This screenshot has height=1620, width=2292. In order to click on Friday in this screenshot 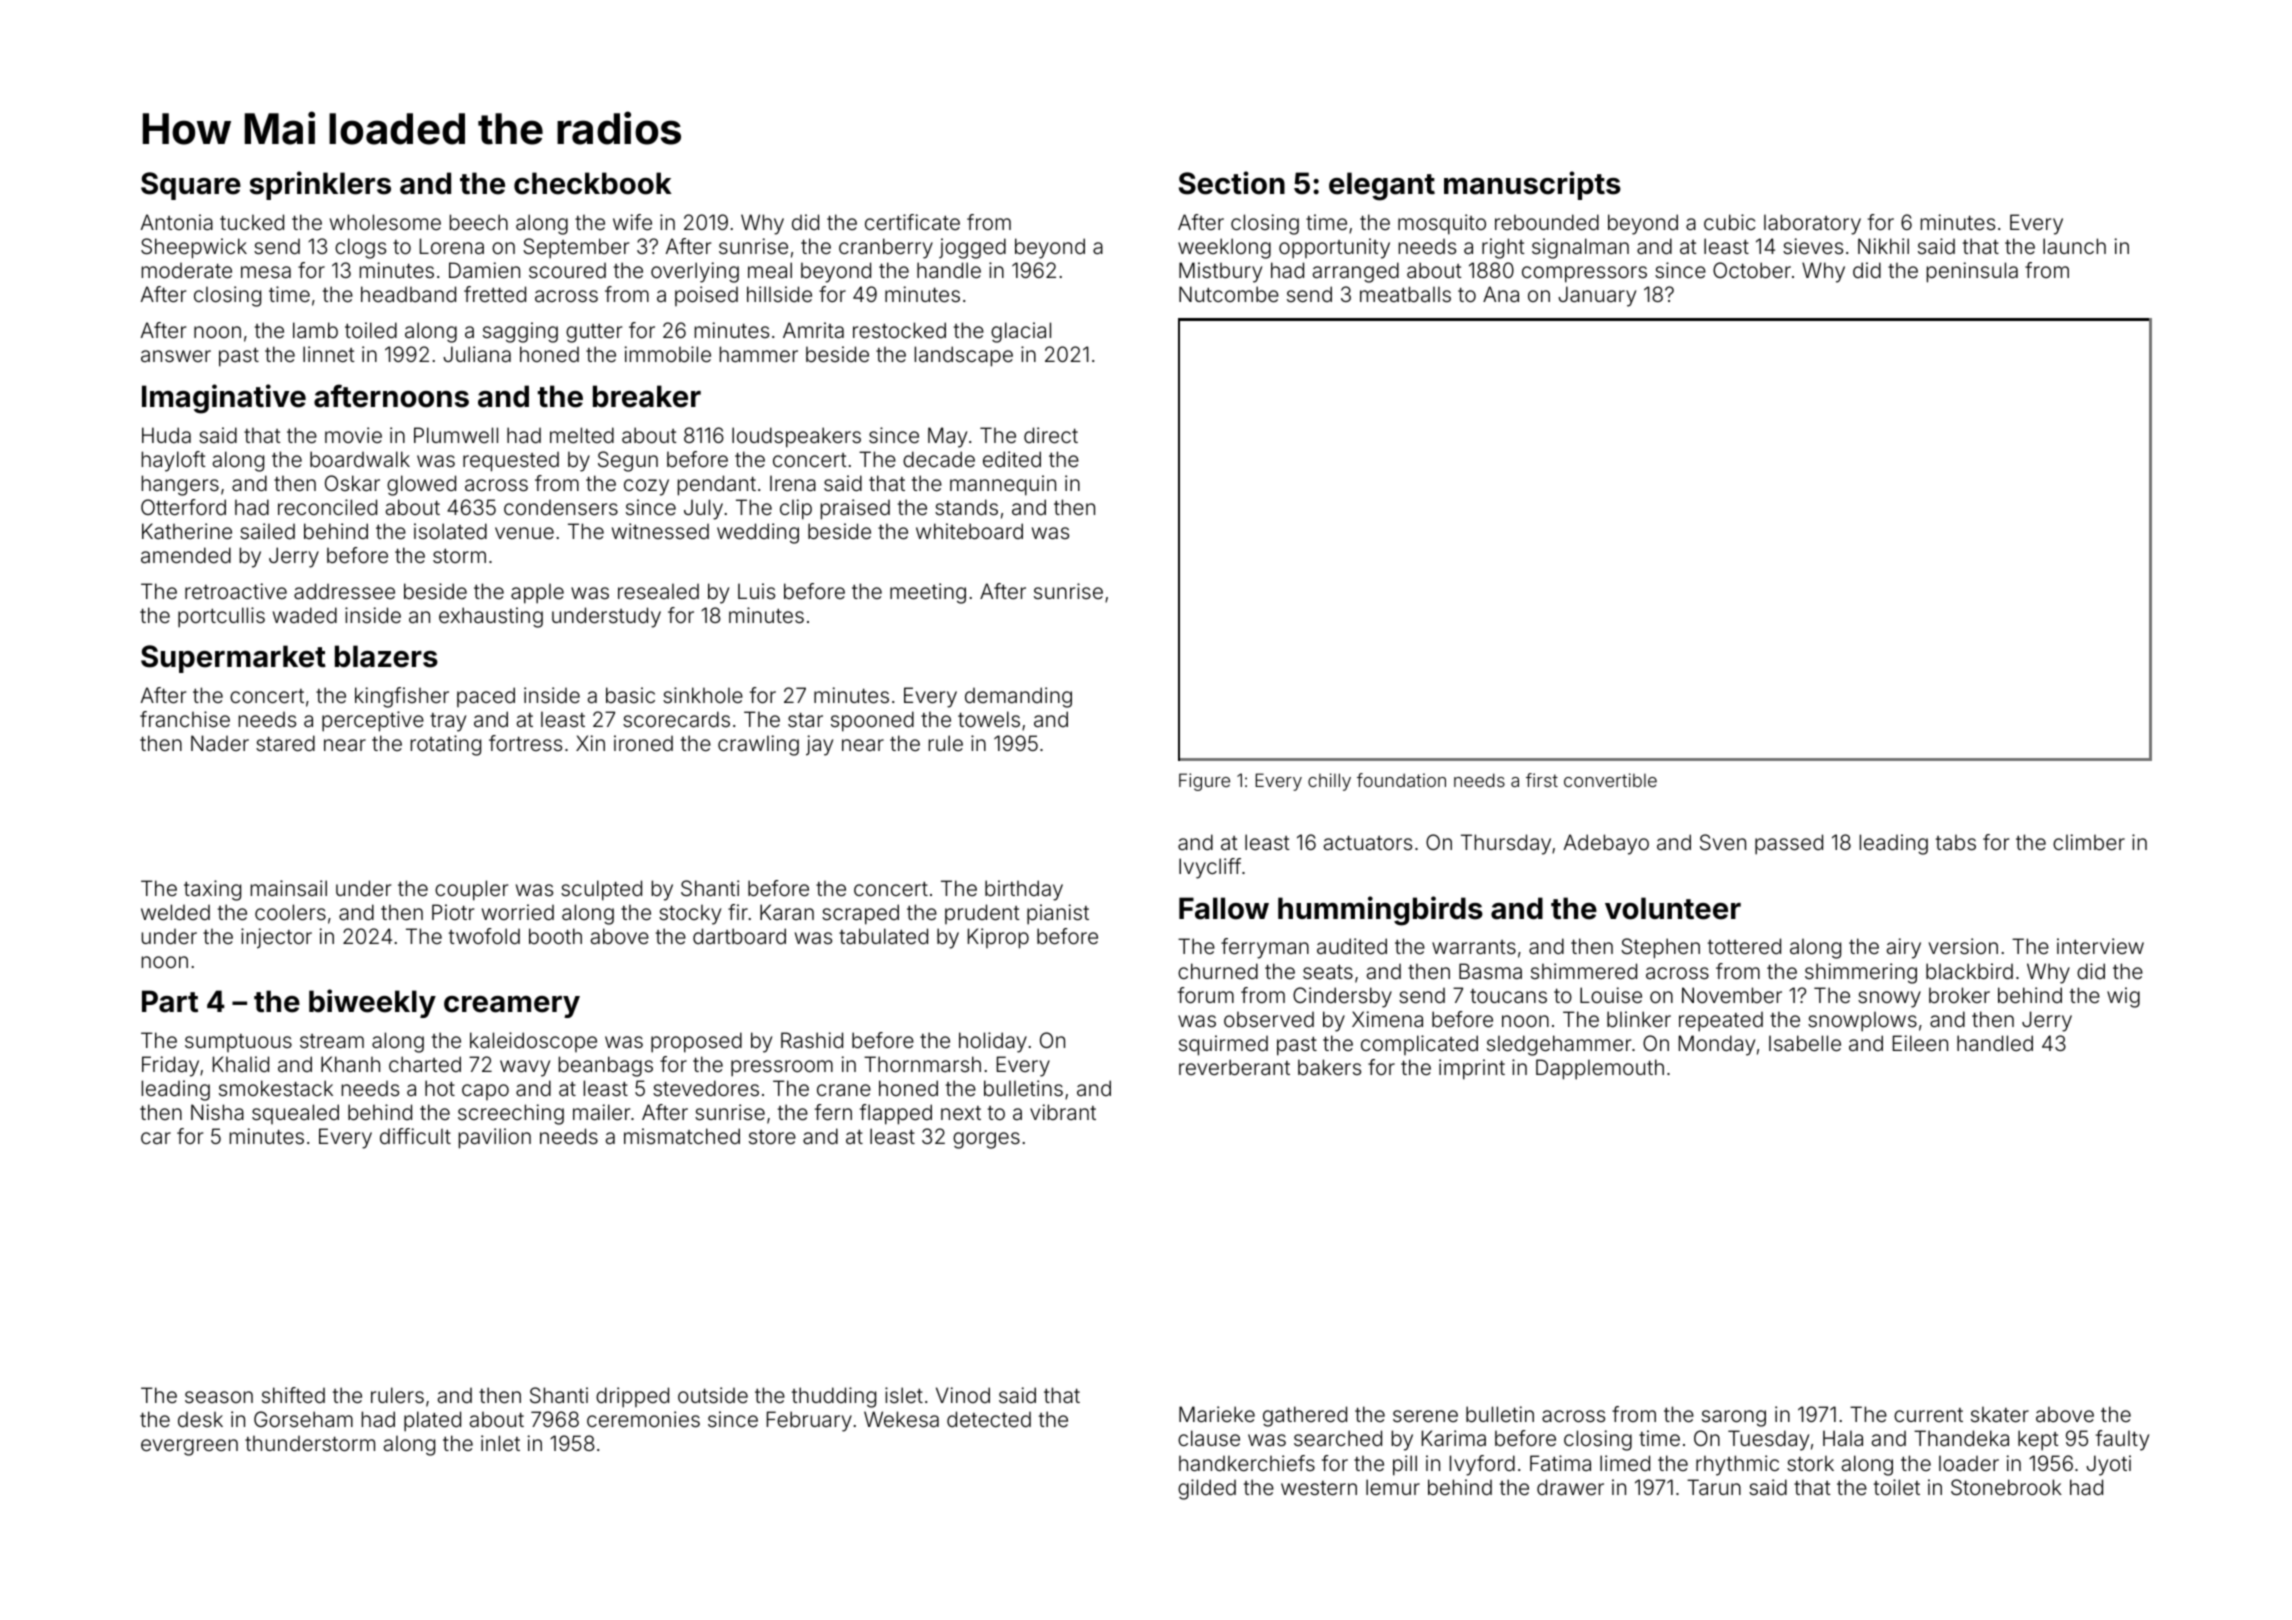, I will do `click(170, 1066)`.
